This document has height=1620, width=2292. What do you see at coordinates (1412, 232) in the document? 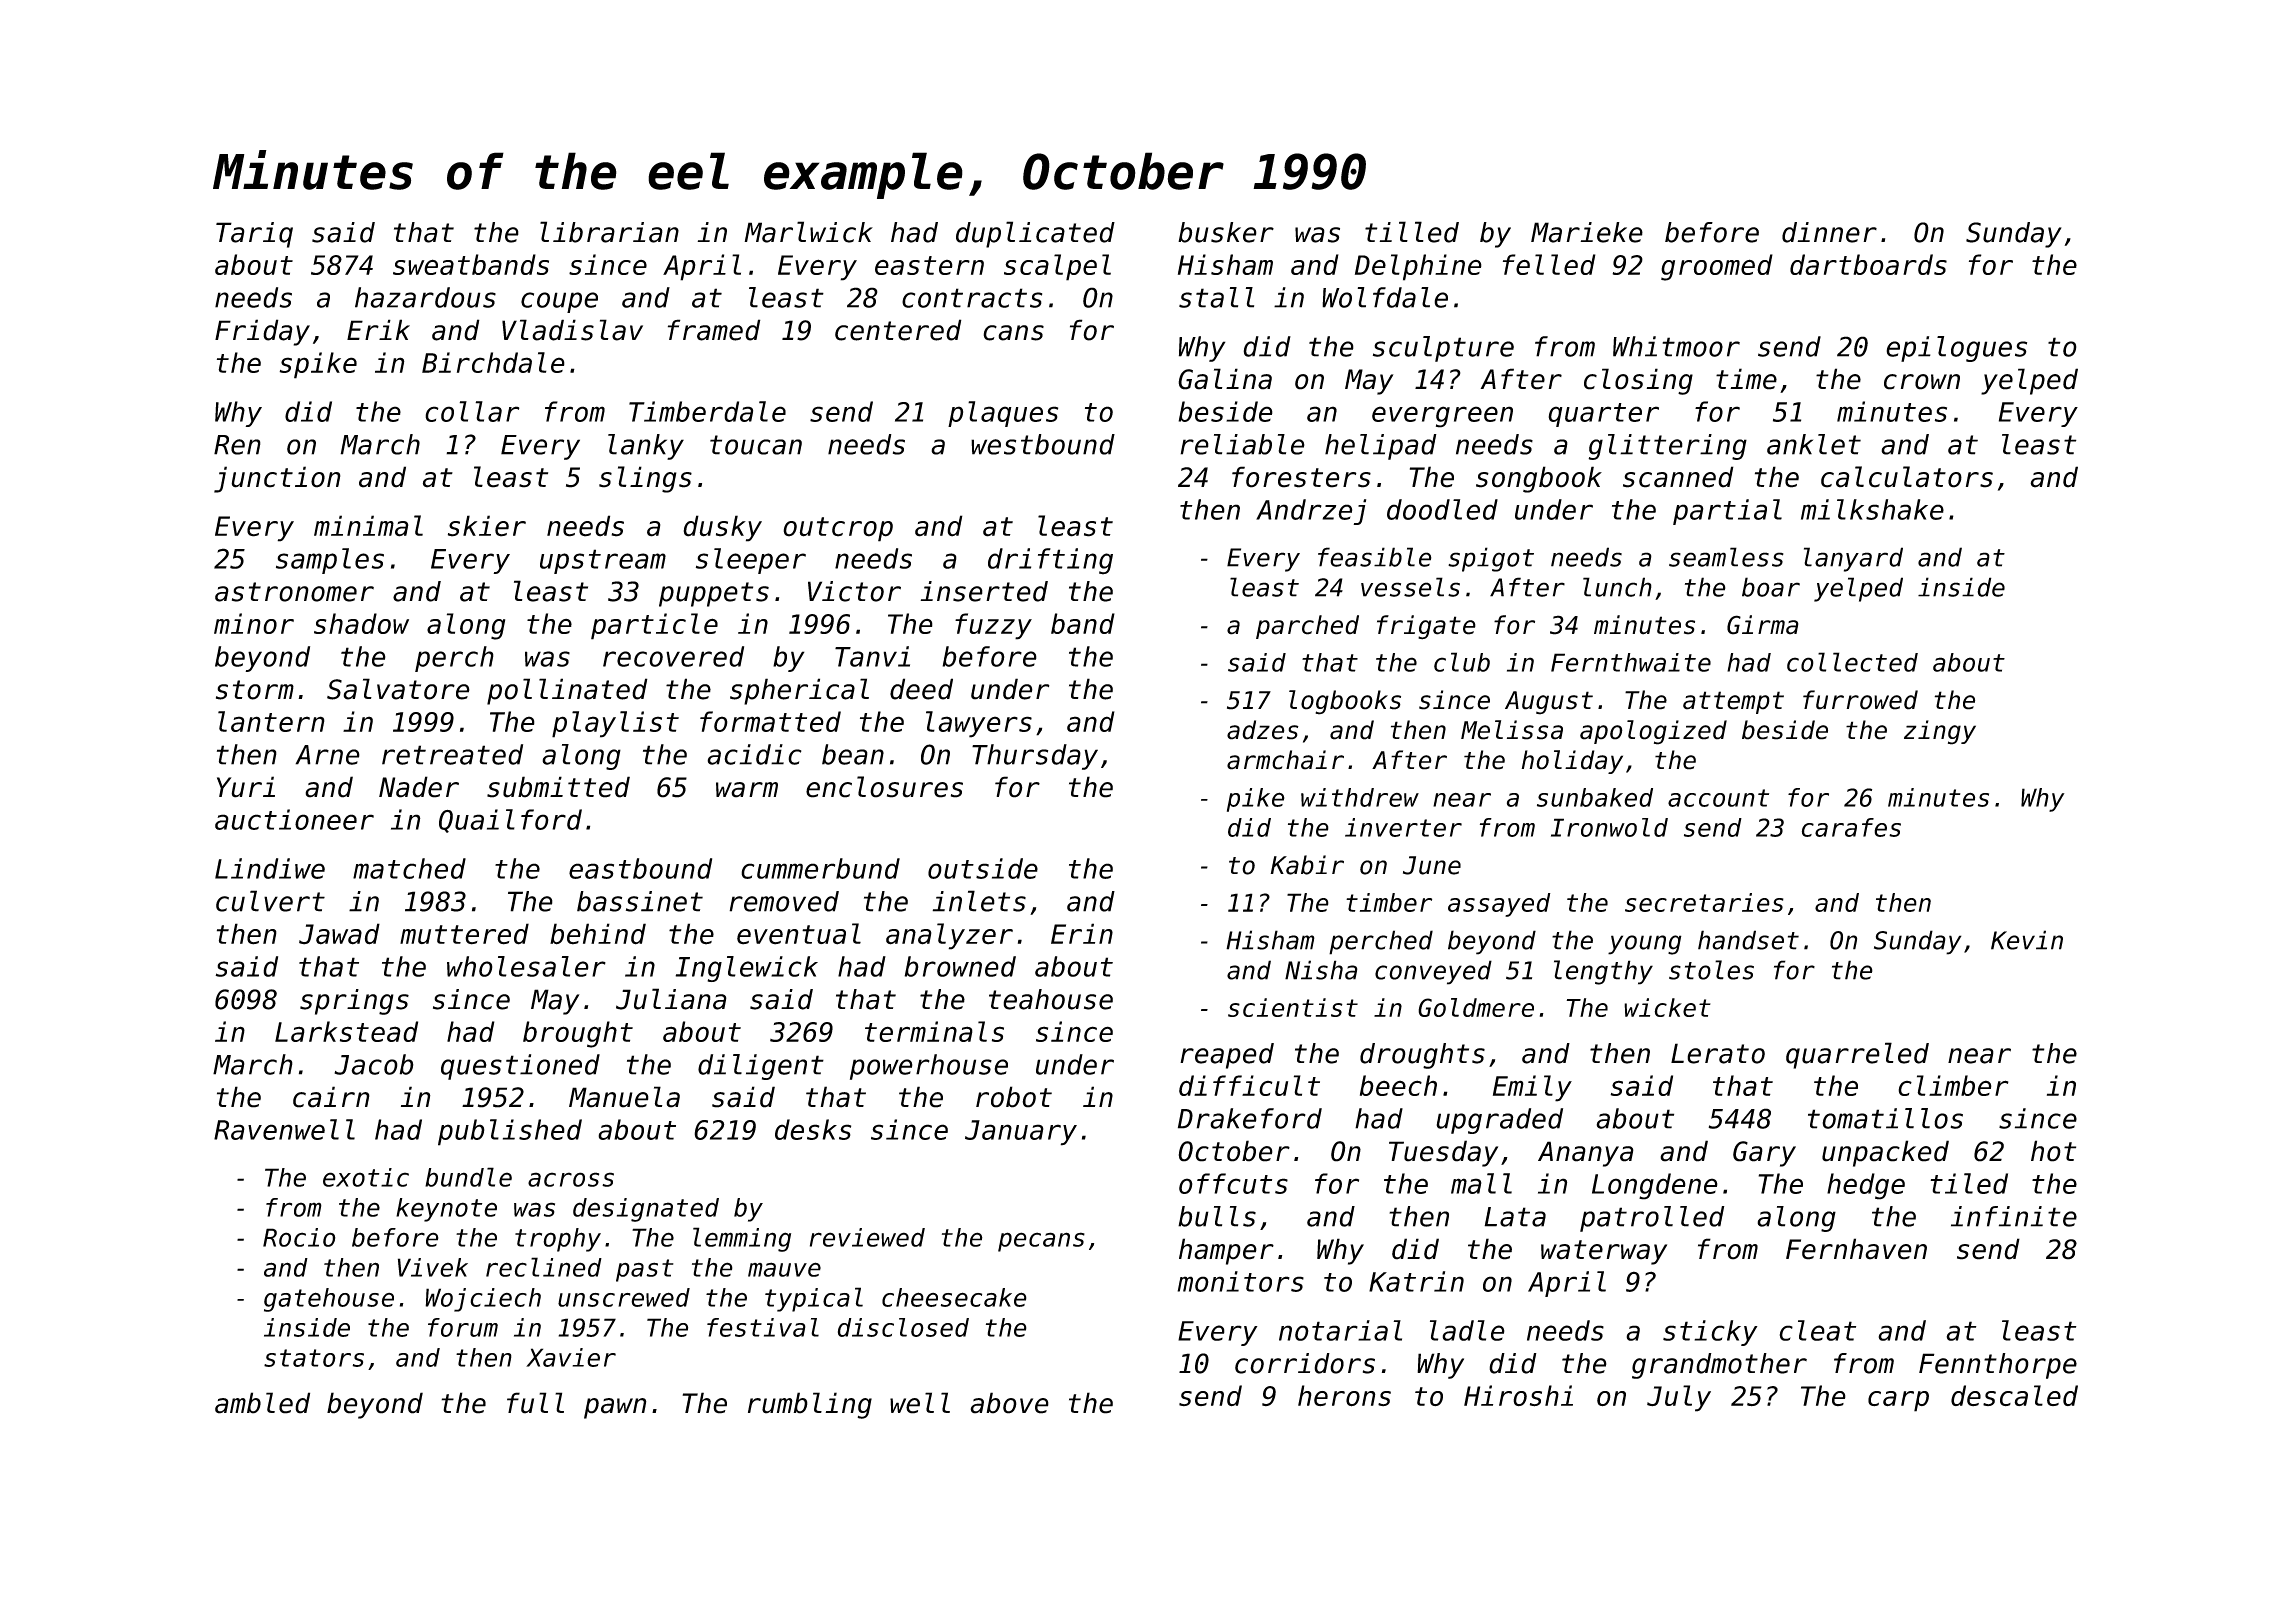
I see `tilled` at bounding box center [1412, 232].
